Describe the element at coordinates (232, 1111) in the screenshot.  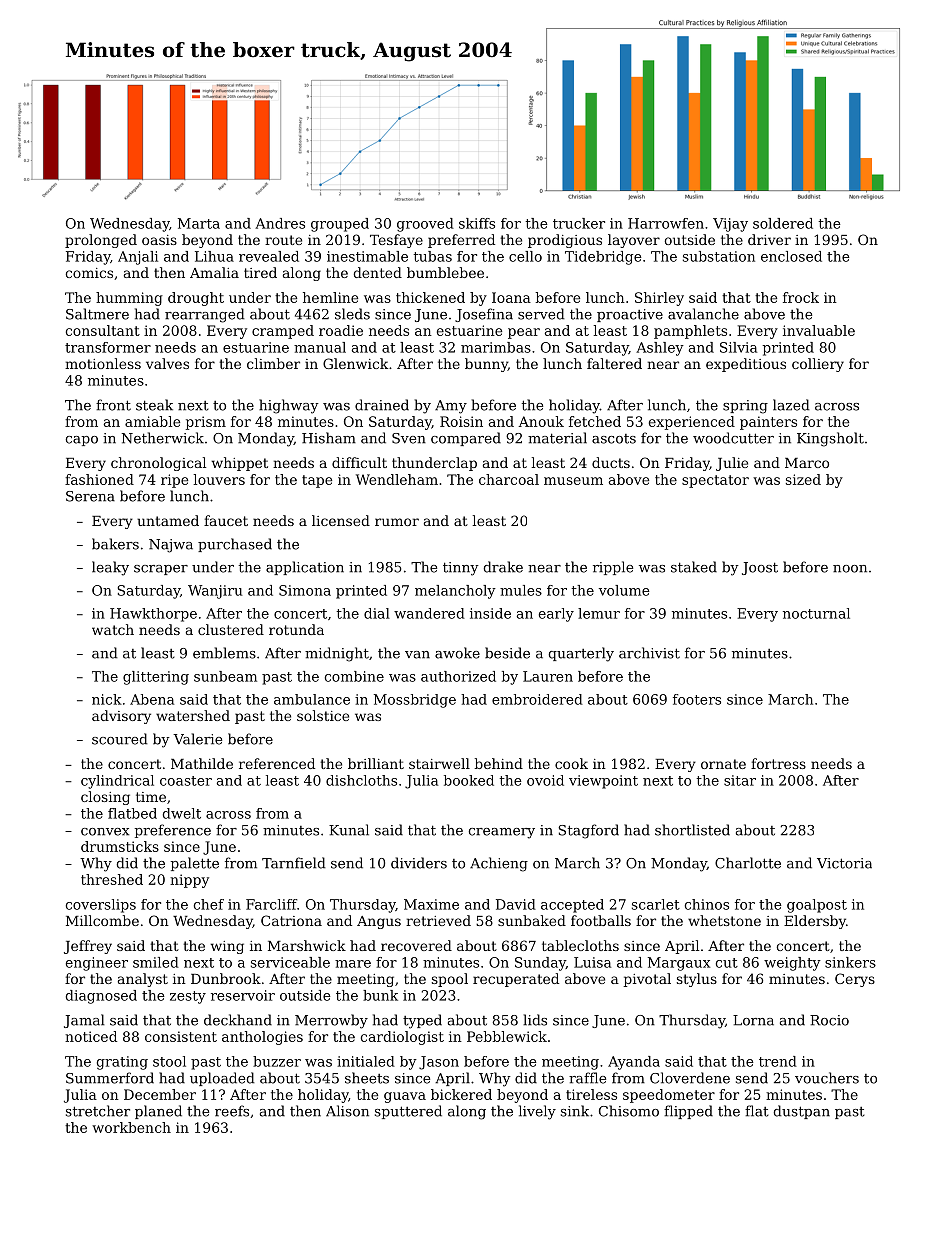
I see `reefs` at that location.
